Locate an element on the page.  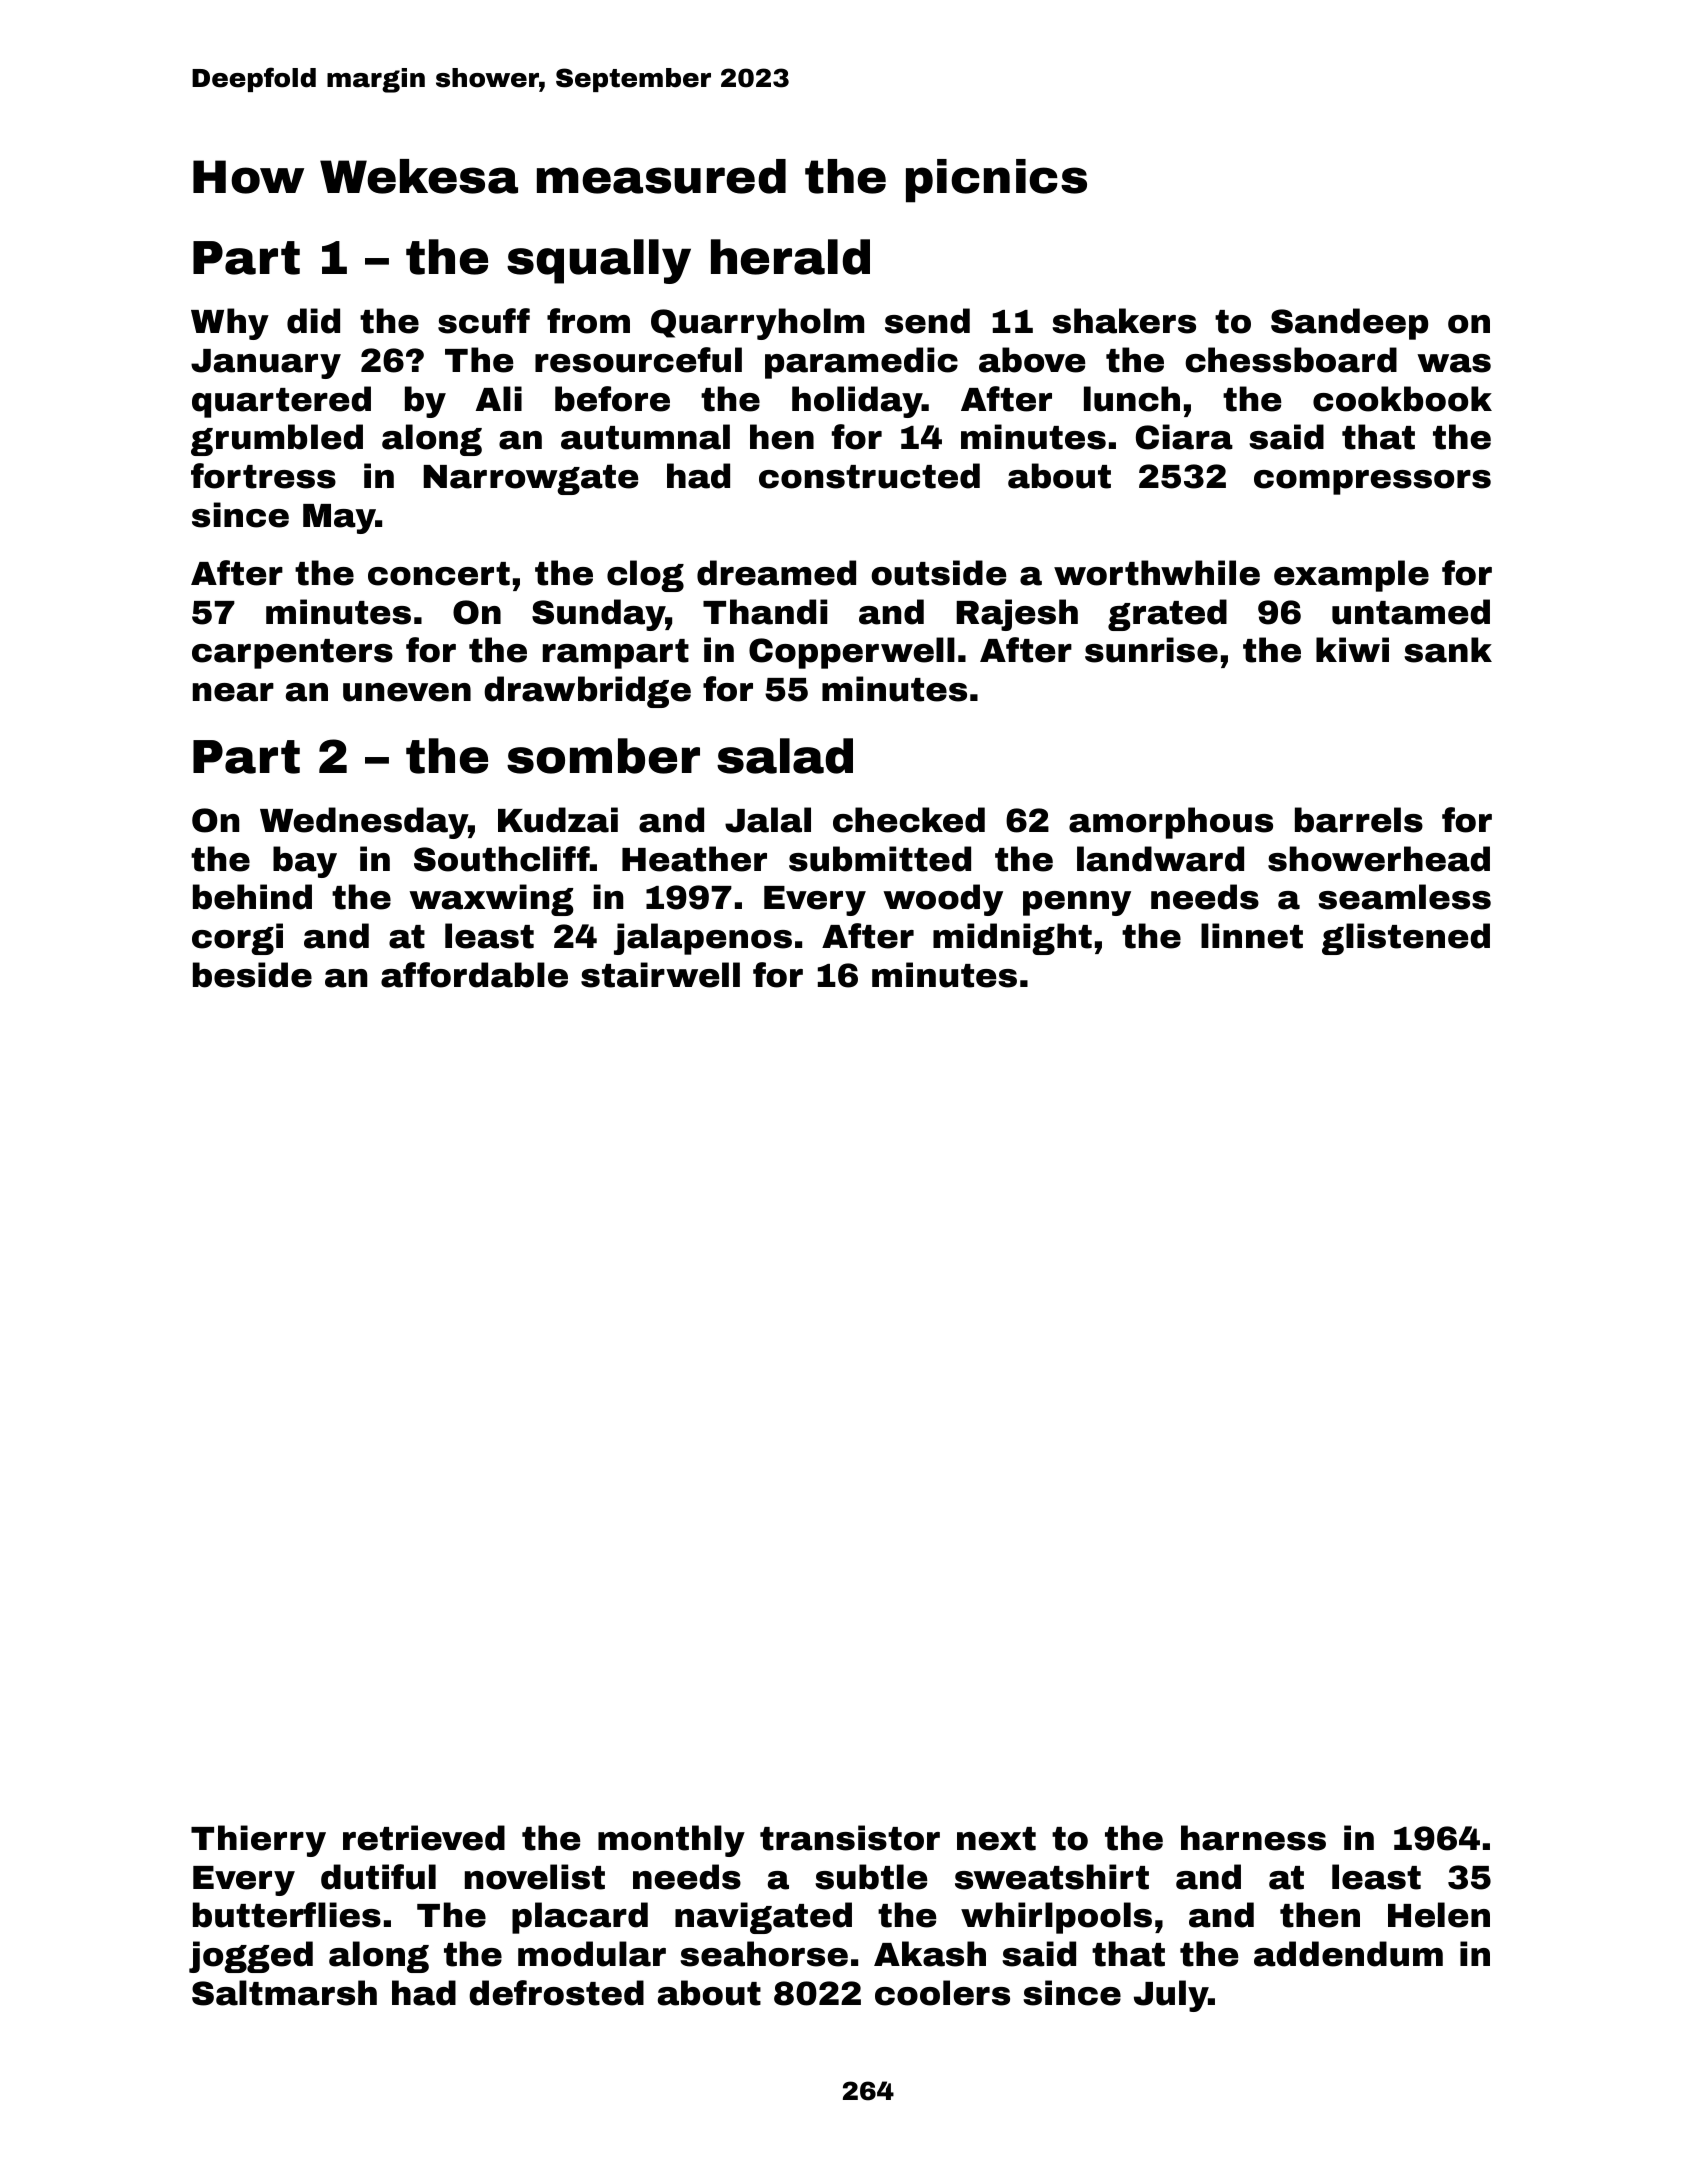
coolers is located at coordinates (942, 1993).
